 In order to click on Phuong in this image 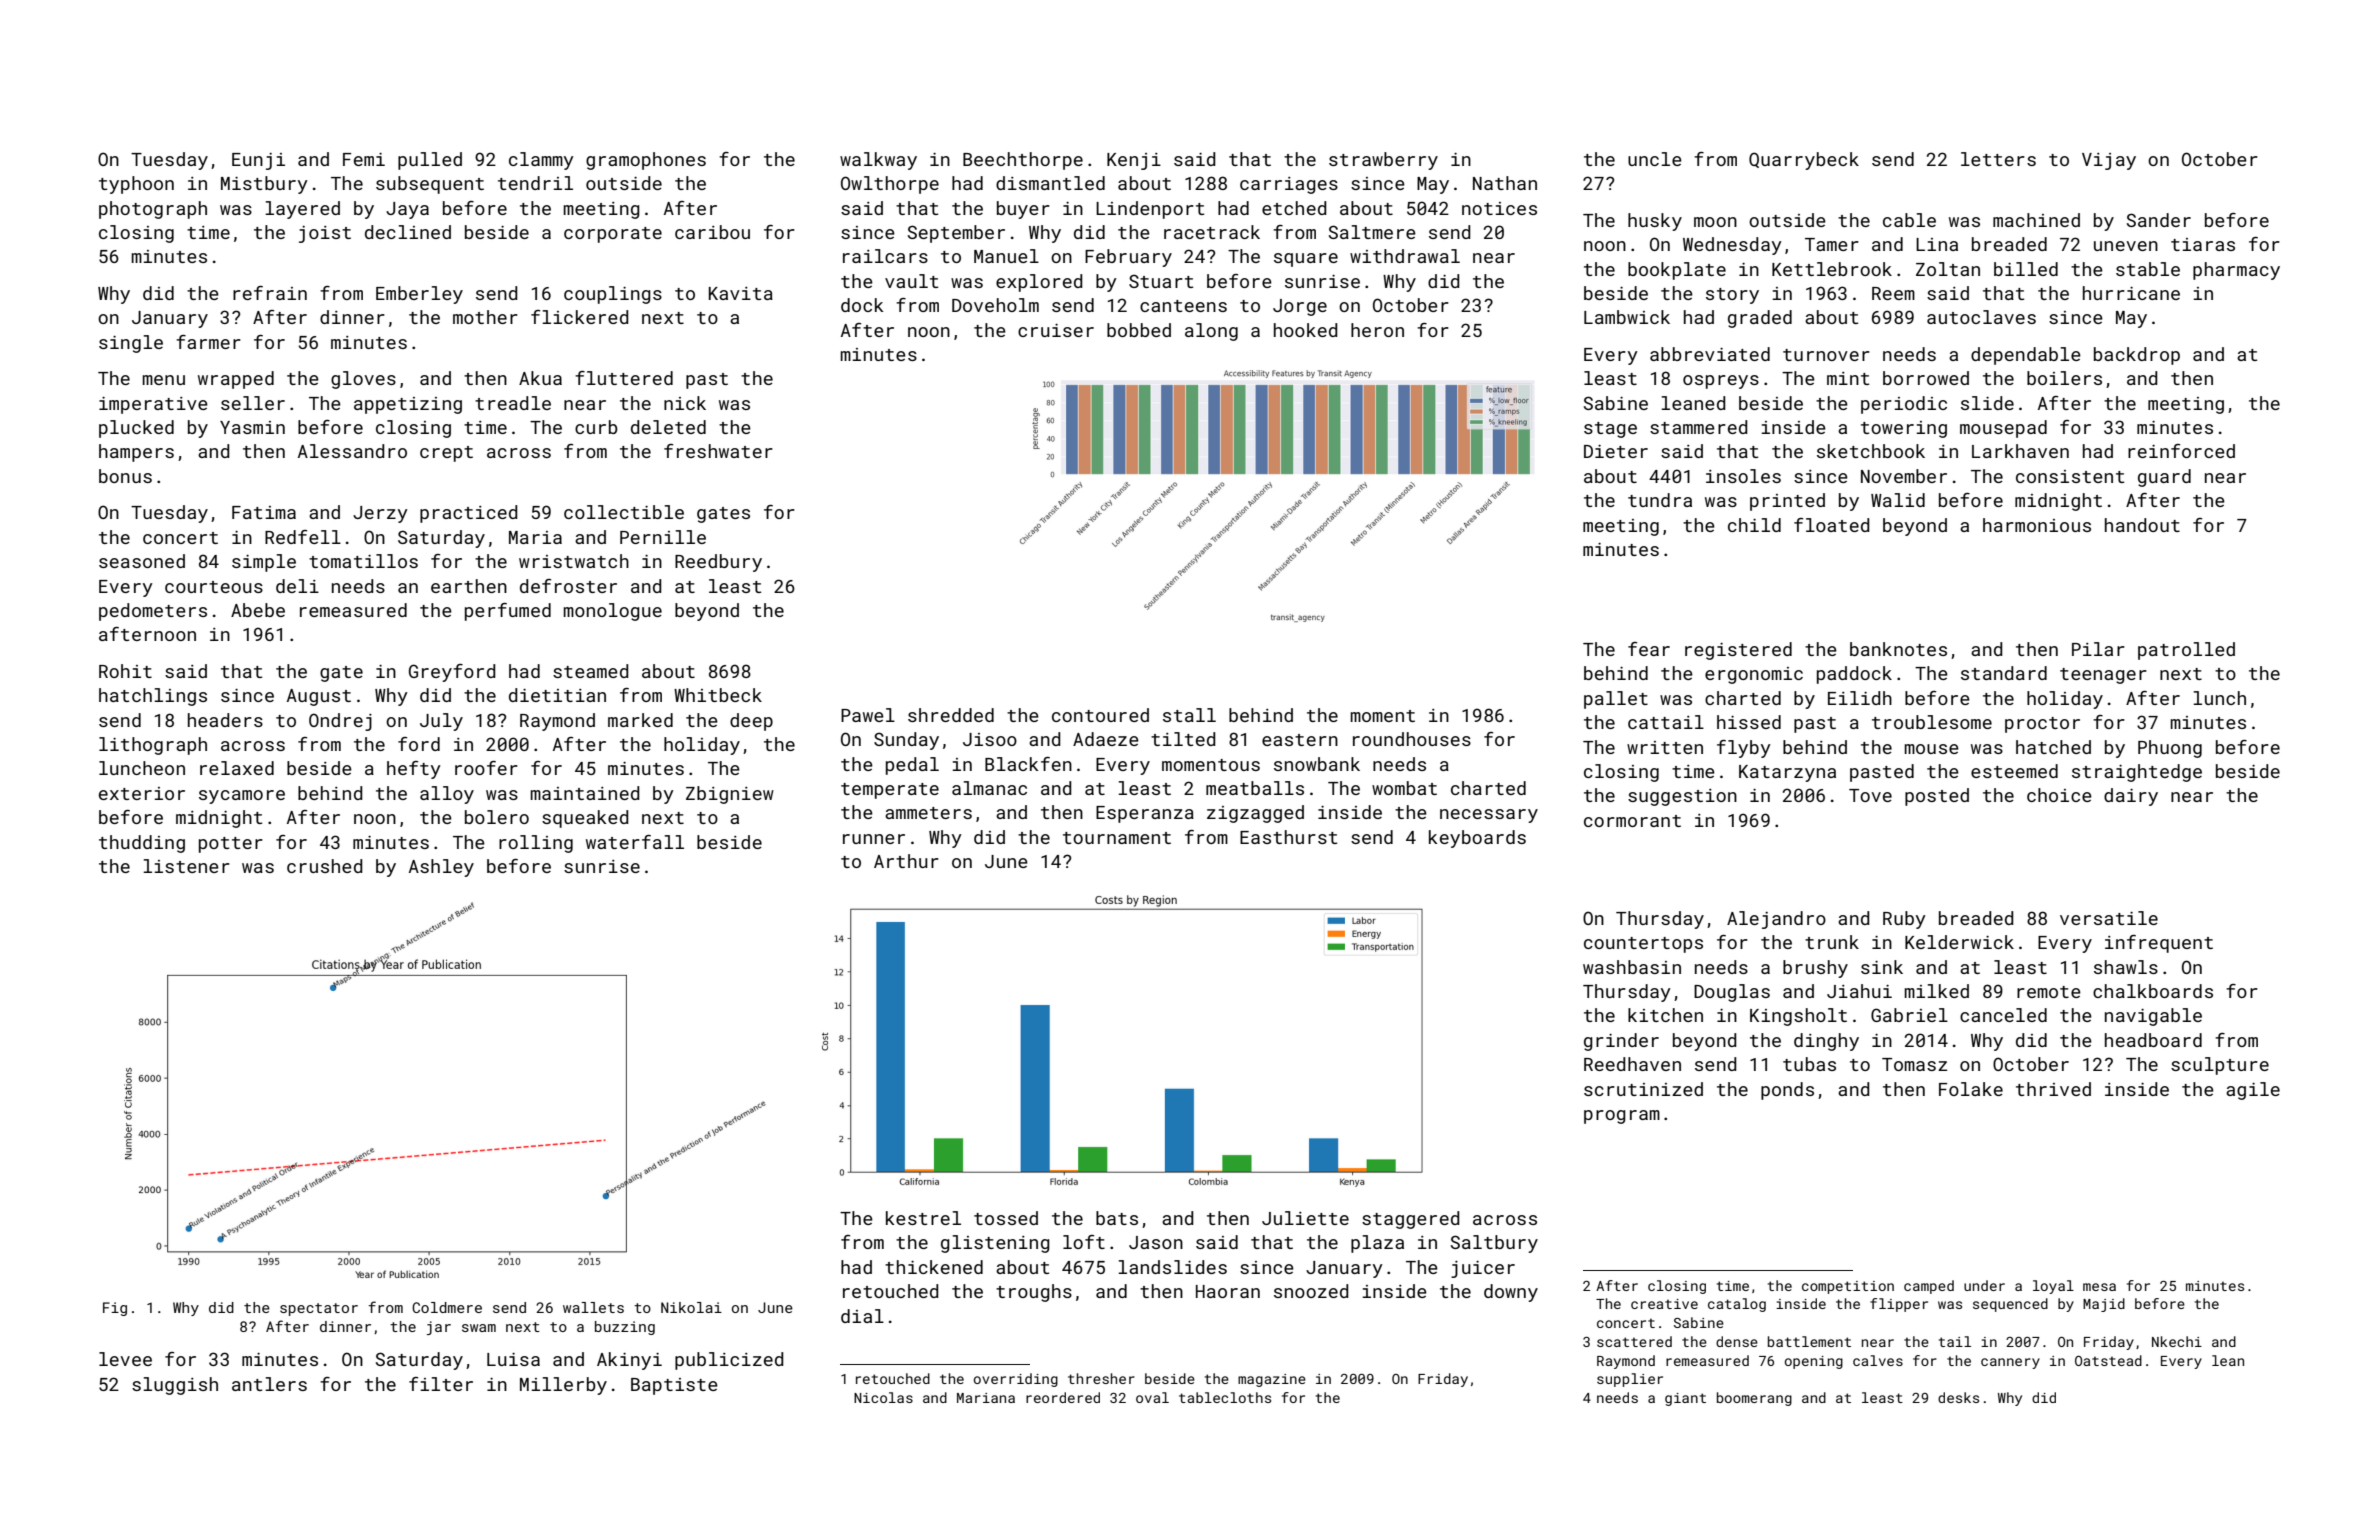, I will do `click(2170, 749)`.
